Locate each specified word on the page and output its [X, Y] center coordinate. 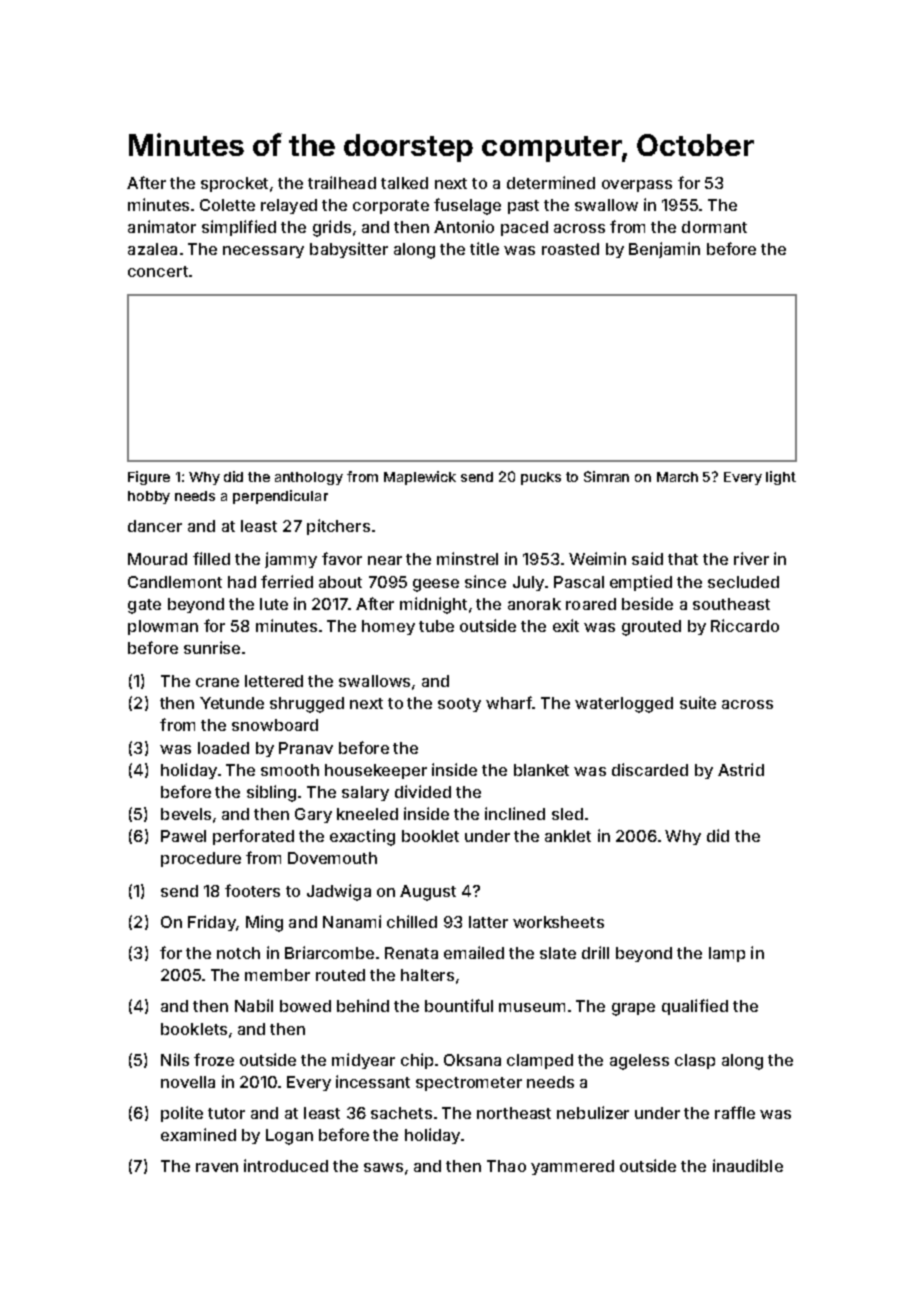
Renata [411, 953]
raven [217, 1167]
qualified [695, 1007]
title [484, 248]
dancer [155, 526]
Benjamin [664, 250]
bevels [186, 814]
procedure [201, 859]
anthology [309, 478]
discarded [650, 769]
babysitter [349, 250]
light [781, 478]
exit [566, 625]
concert [158, 271]
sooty [459, 705]
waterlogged [624, 705]
